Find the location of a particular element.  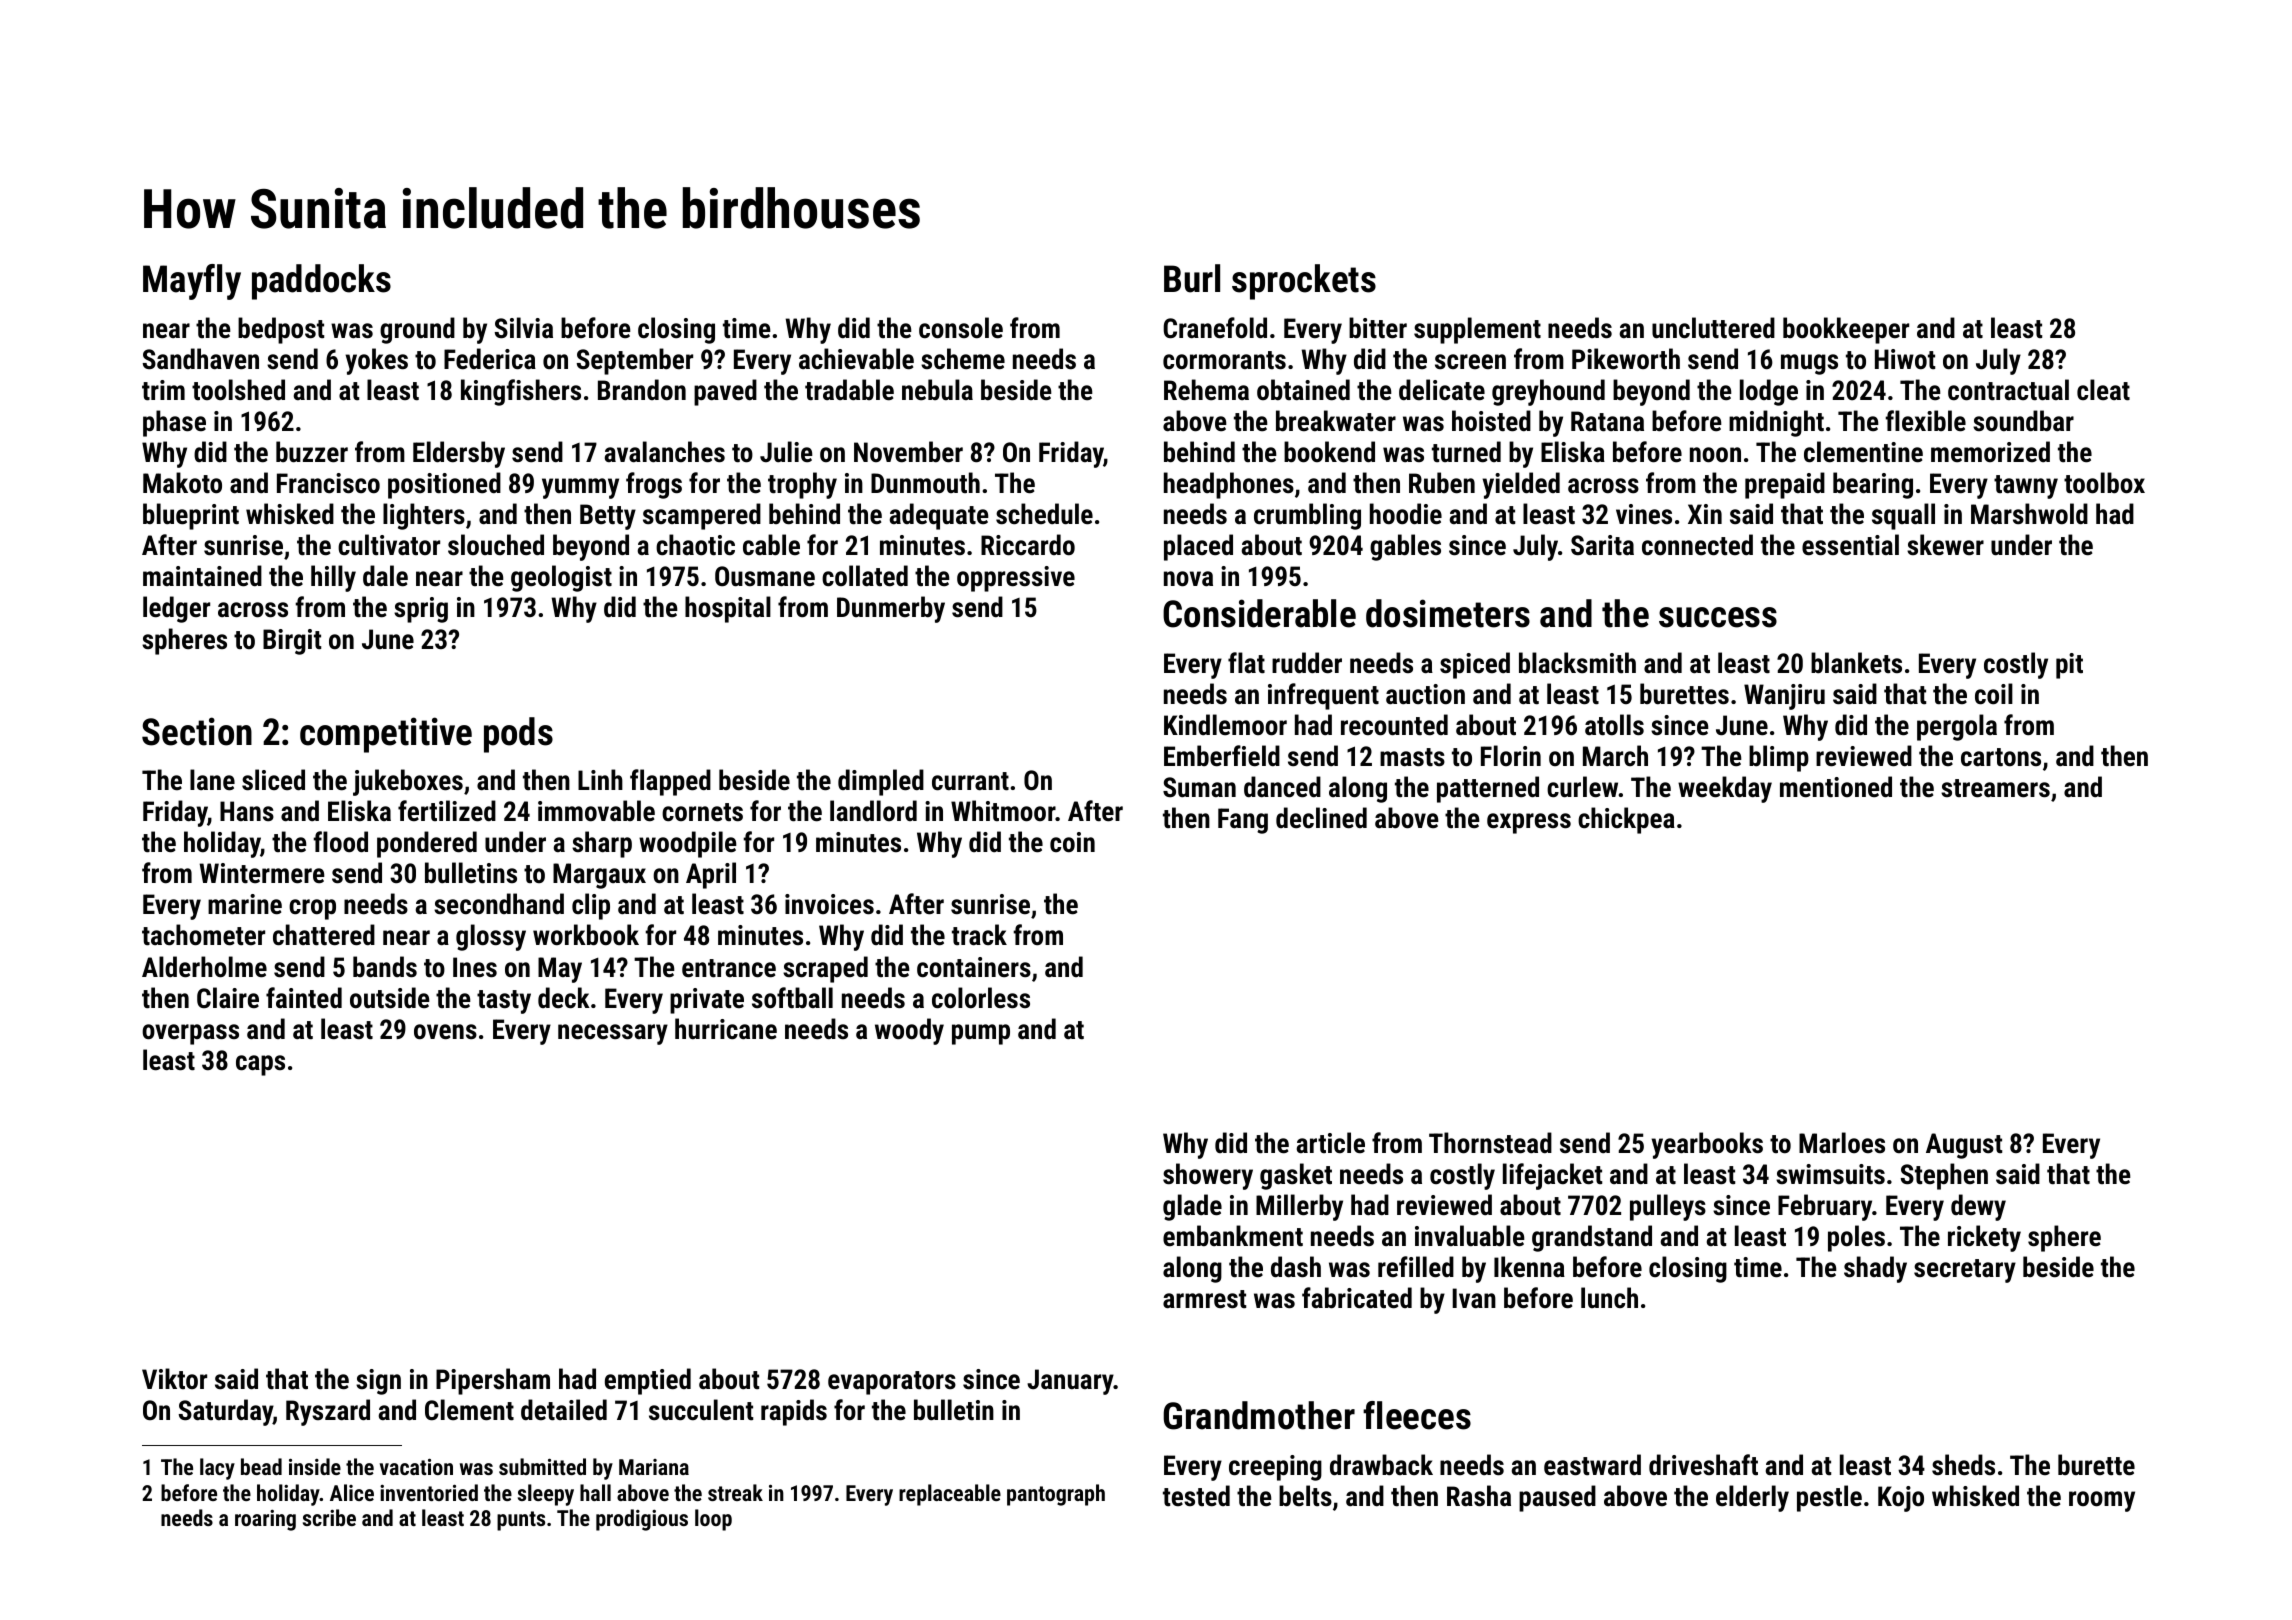

uncluttered is located at coordinates (1713, 328).
